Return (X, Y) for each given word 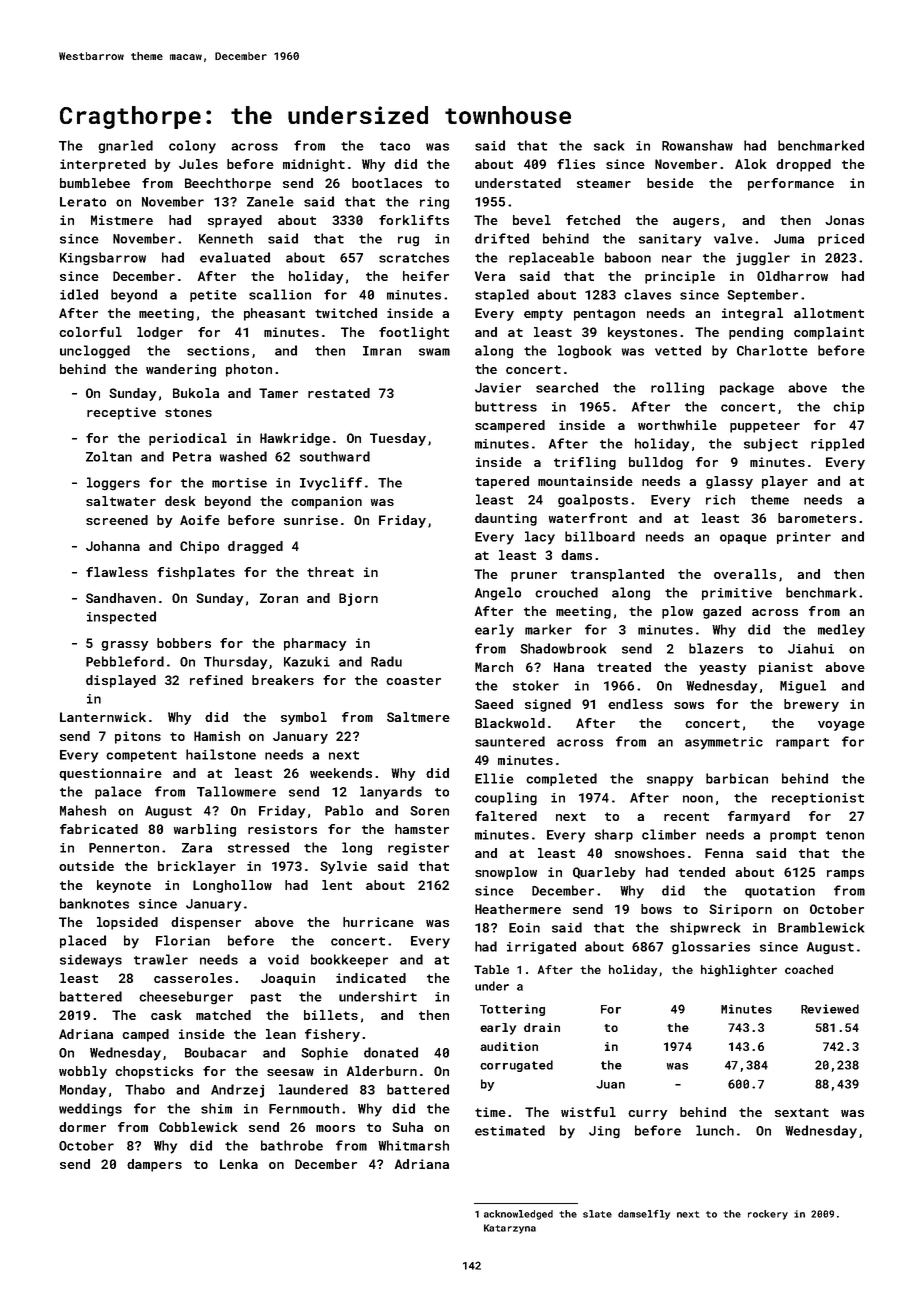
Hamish (217, 736)
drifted (502, 238)
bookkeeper (349, 960)
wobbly (83, 1072)
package (747, 389)
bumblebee (95, 183)
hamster (422, 829)
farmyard (759, 817)
